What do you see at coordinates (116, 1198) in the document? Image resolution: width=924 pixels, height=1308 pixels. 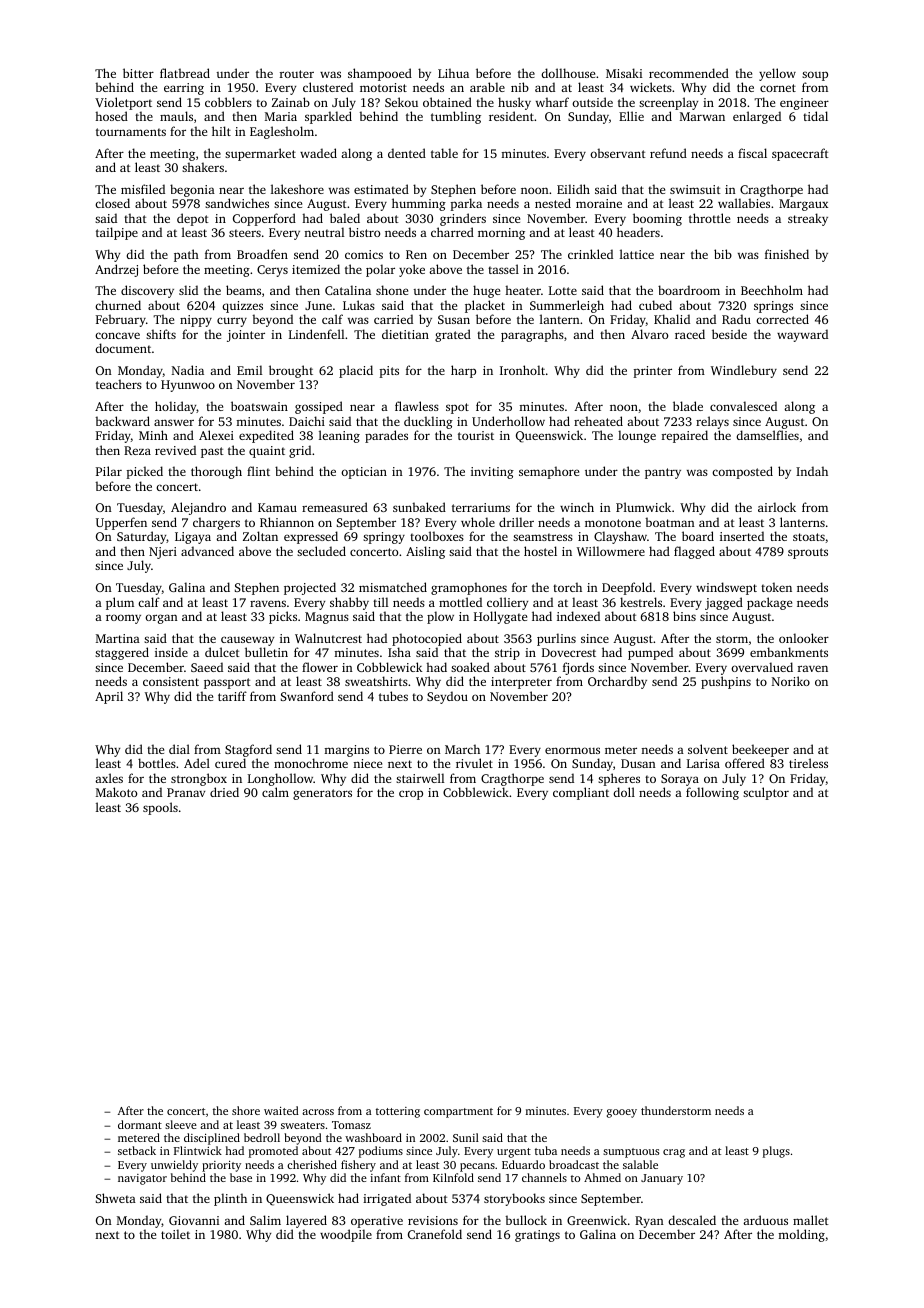 I see `Shweta` at bounding box center [116, 1198].
